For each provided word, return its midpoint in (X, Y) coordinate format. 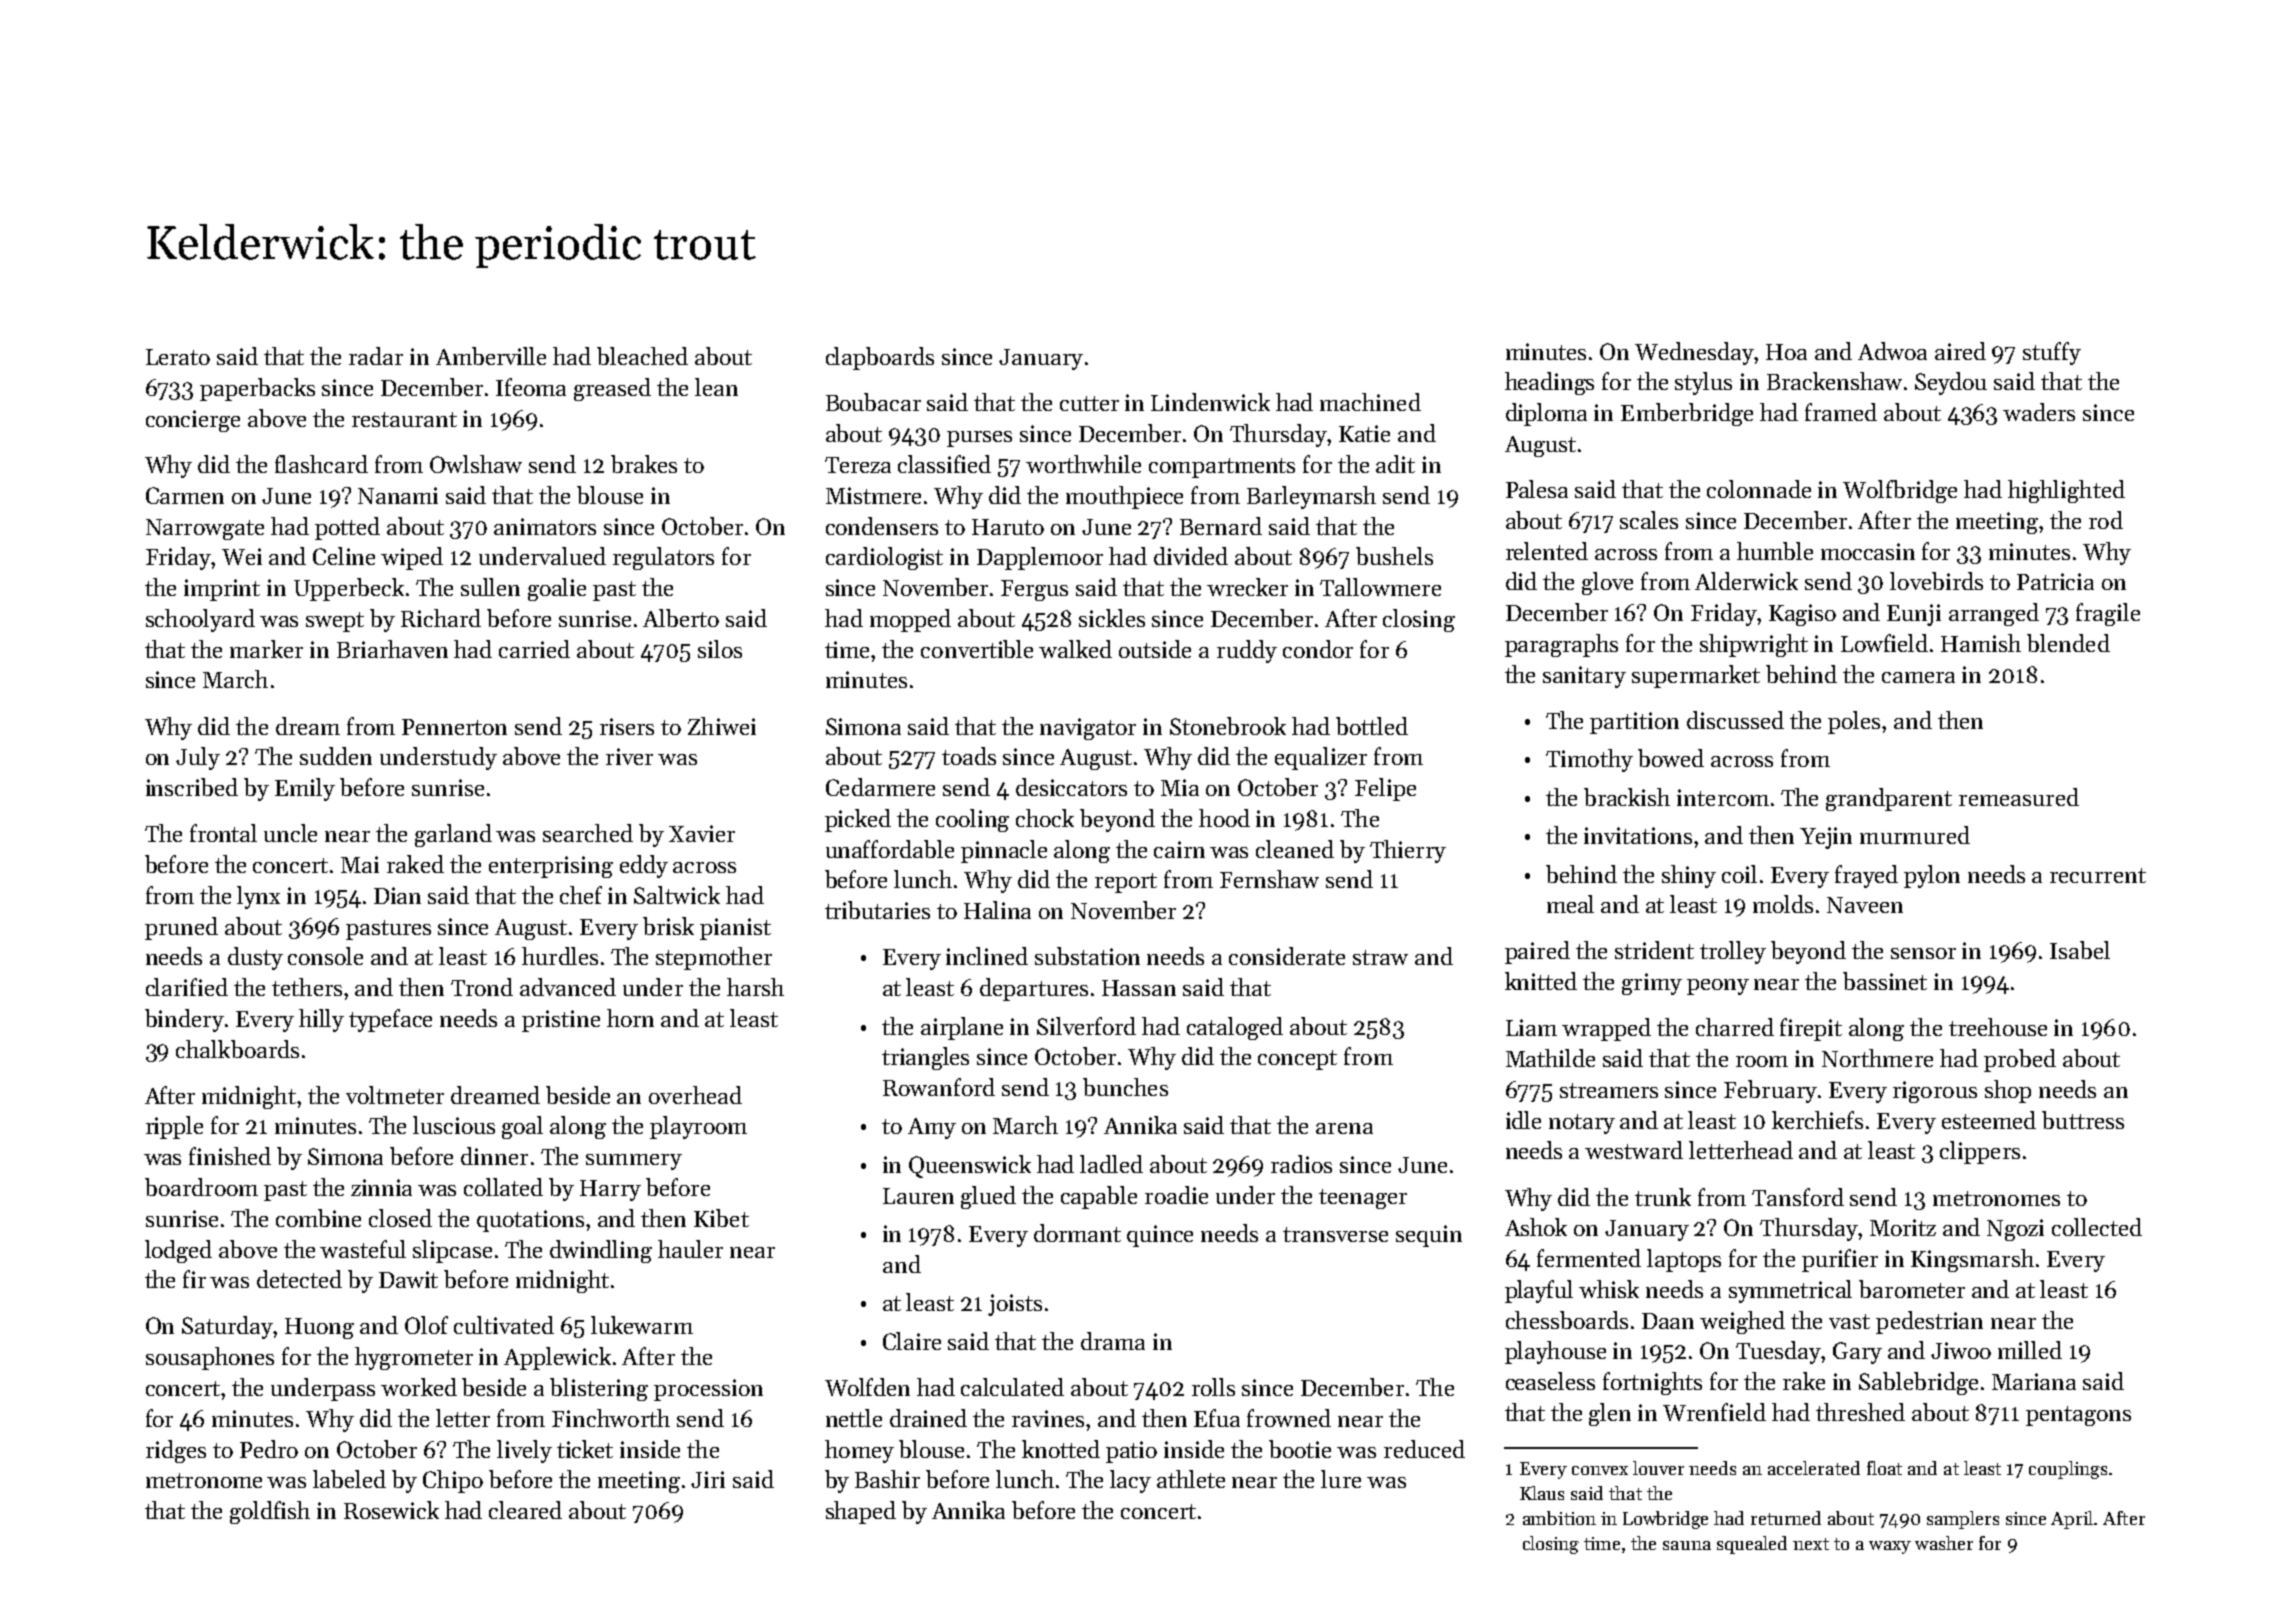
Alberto (681, 618)
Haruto (1008, 527)
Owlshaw (476, 464)
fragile (2108, 614)
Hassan (1139, 988)
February (1770, 1091)
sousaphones (210, 1358)
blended (2068, 643)
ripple (174, 1127)
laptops (1684, 1260)
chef (581, 895)
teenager (1363, 1199)
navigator (1088, 729)
